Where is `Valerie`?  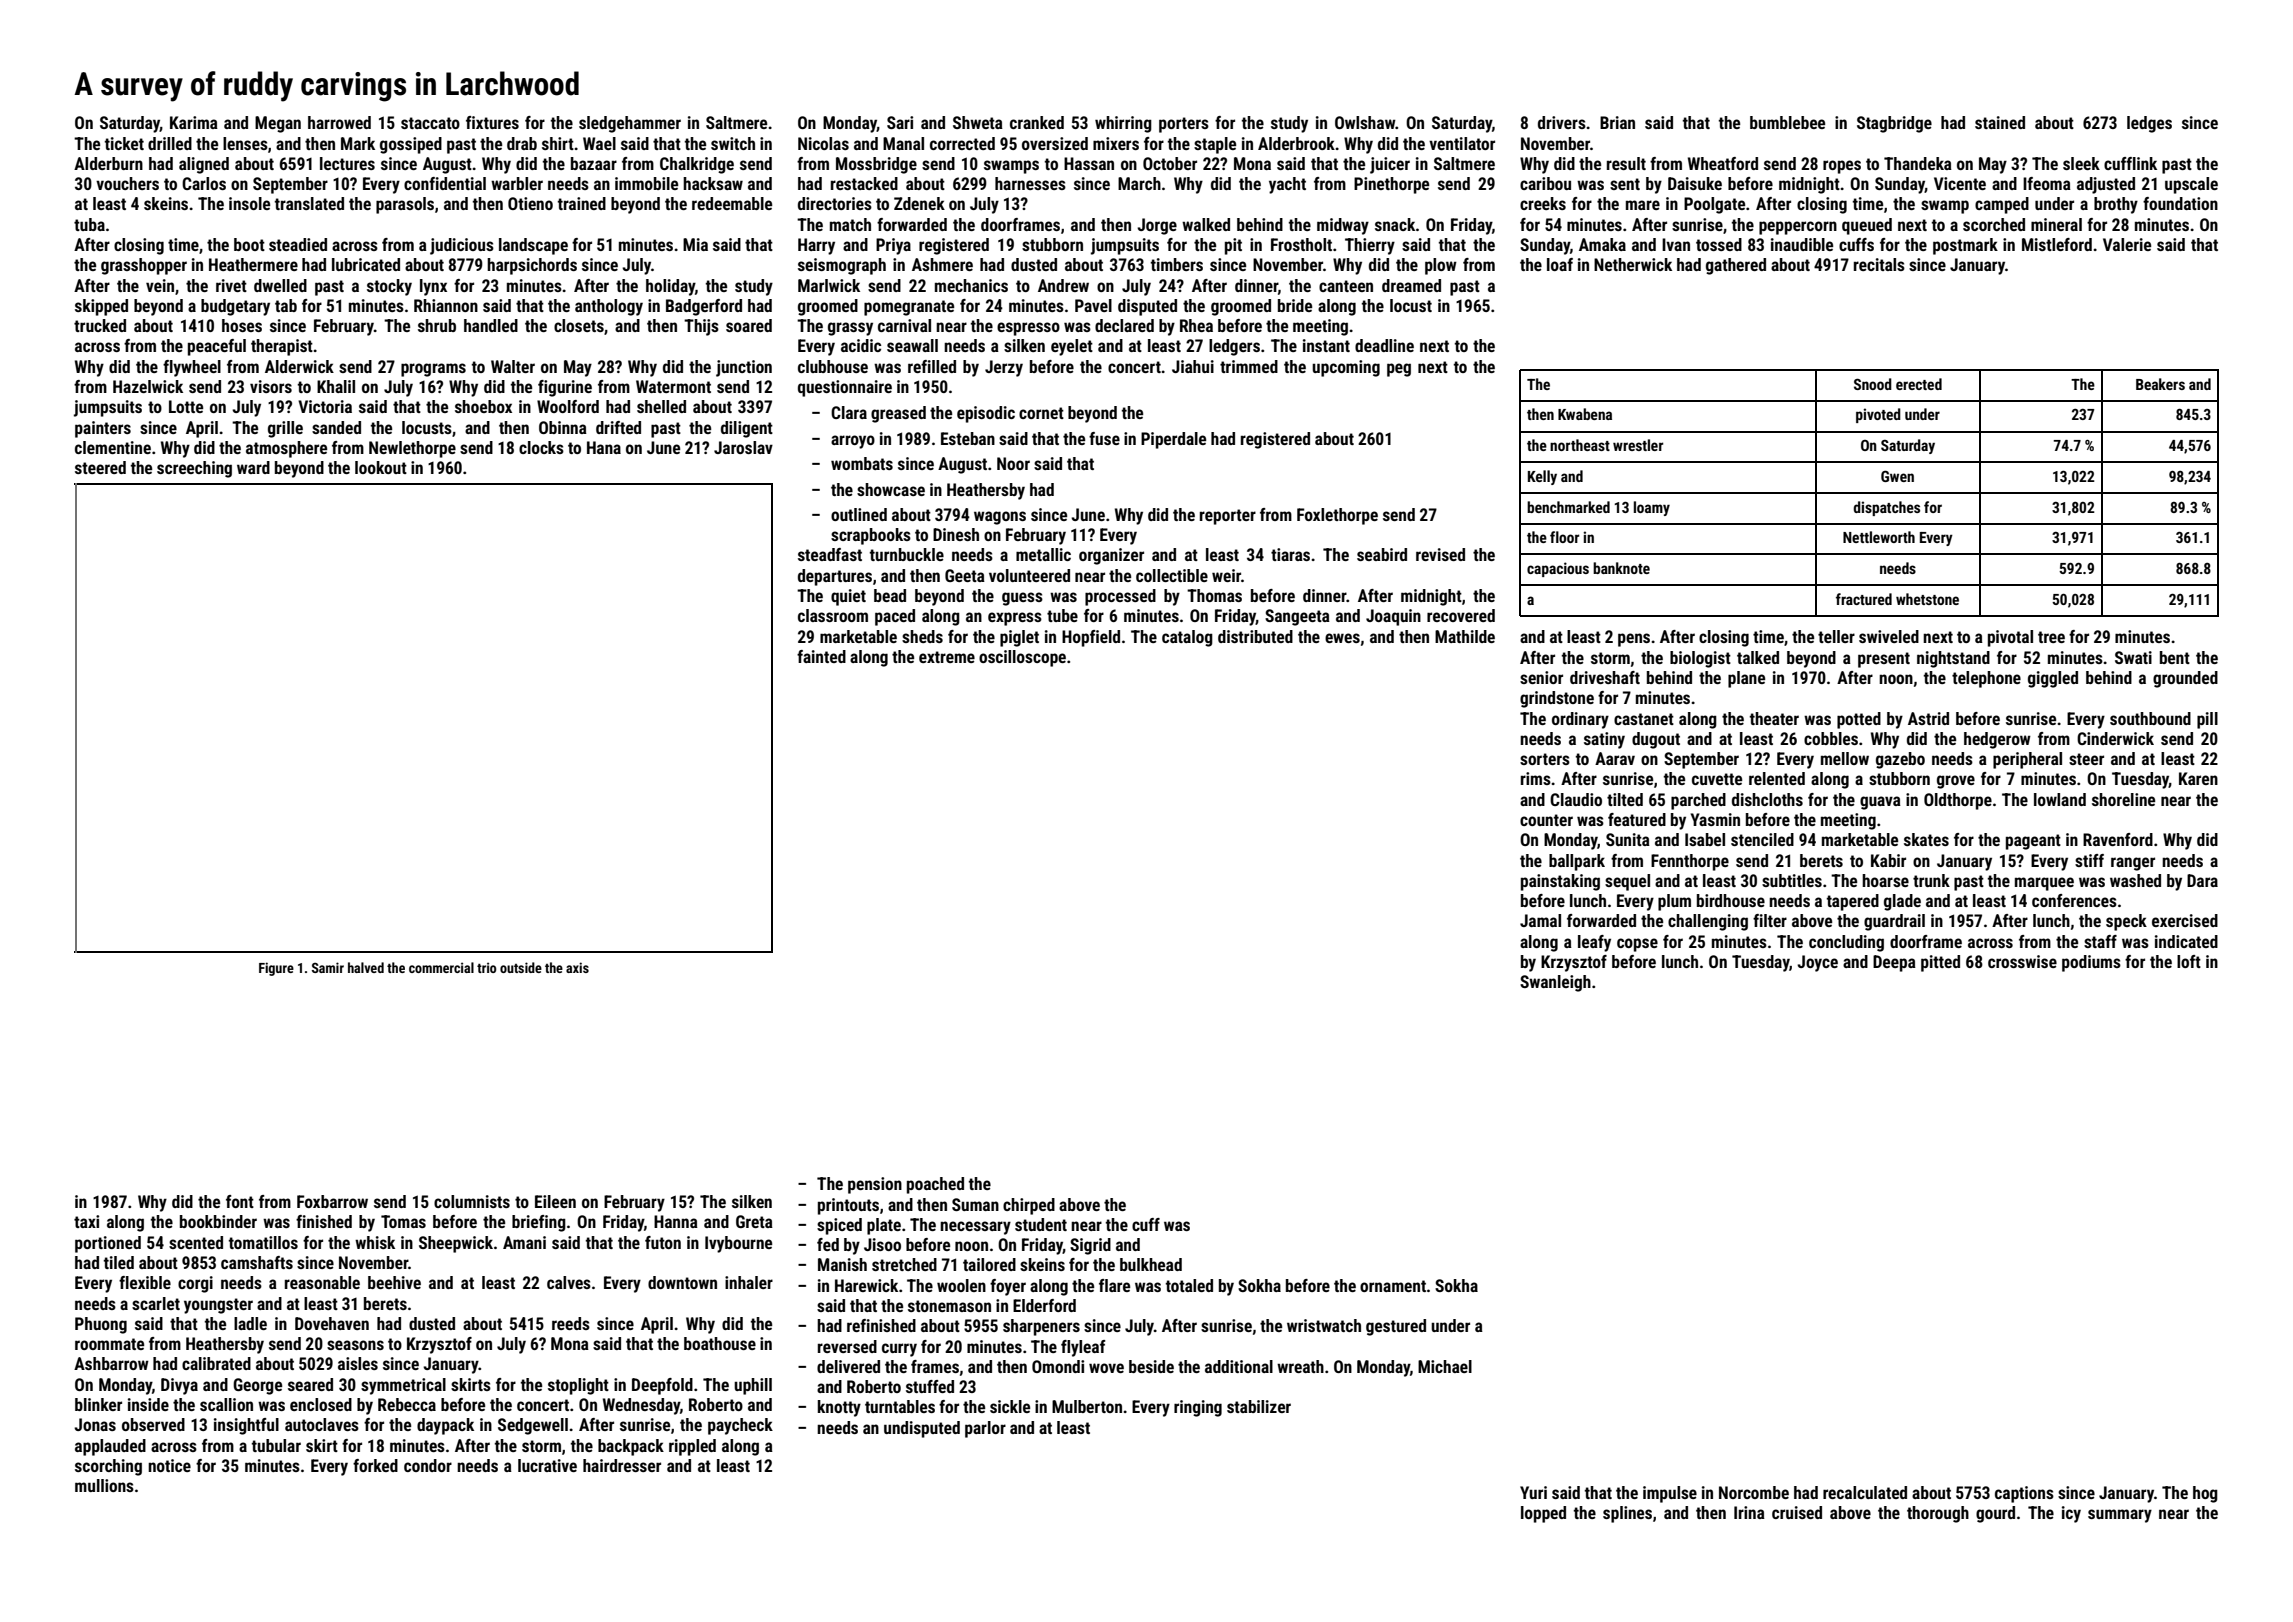 Valerie is located at coordinates (2127, 244).
